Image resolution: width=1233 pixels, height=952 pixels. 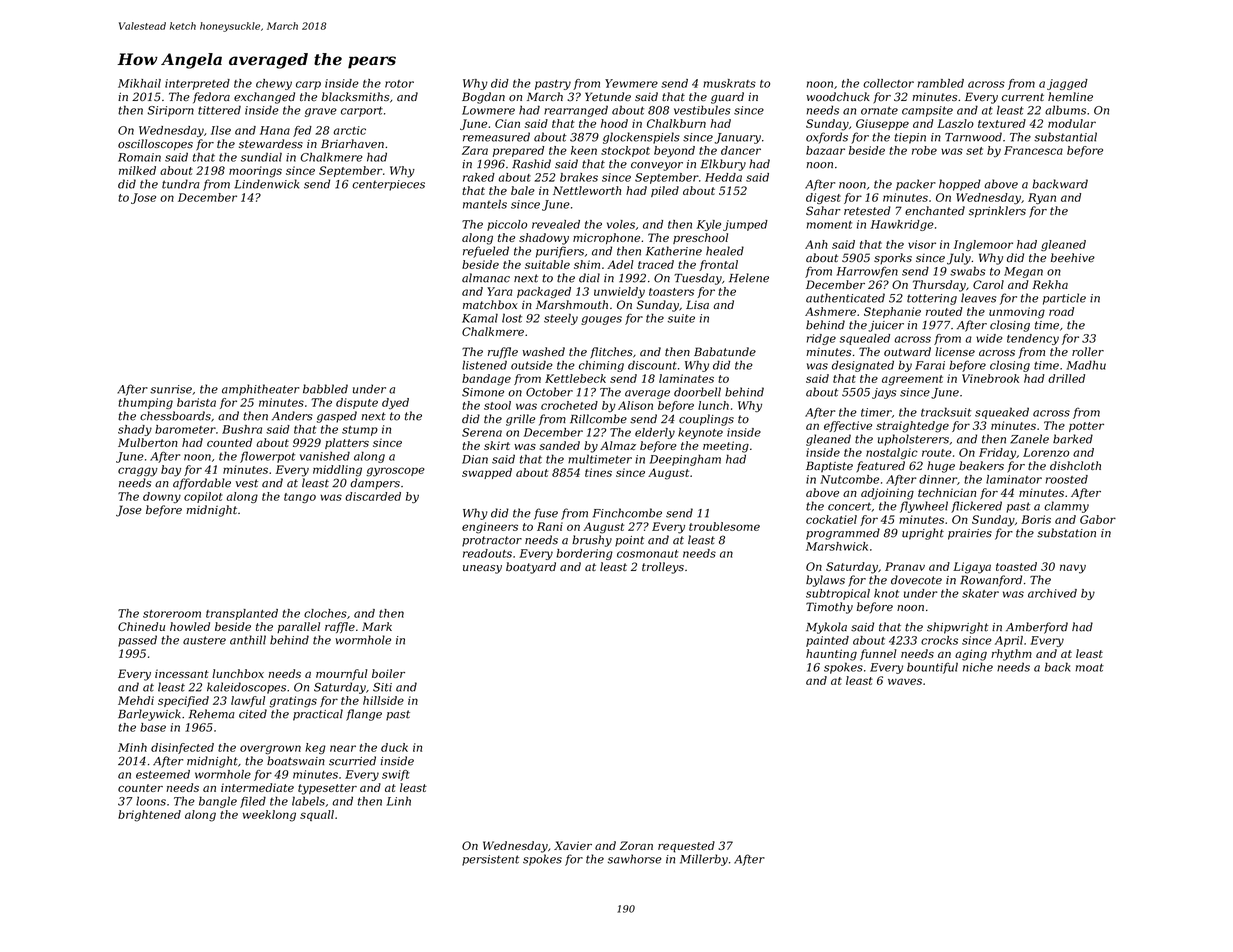 What do you see at coordinates (729, 83) in the screenshot?
I see `muskrats` at bounding box center [729, 83].
